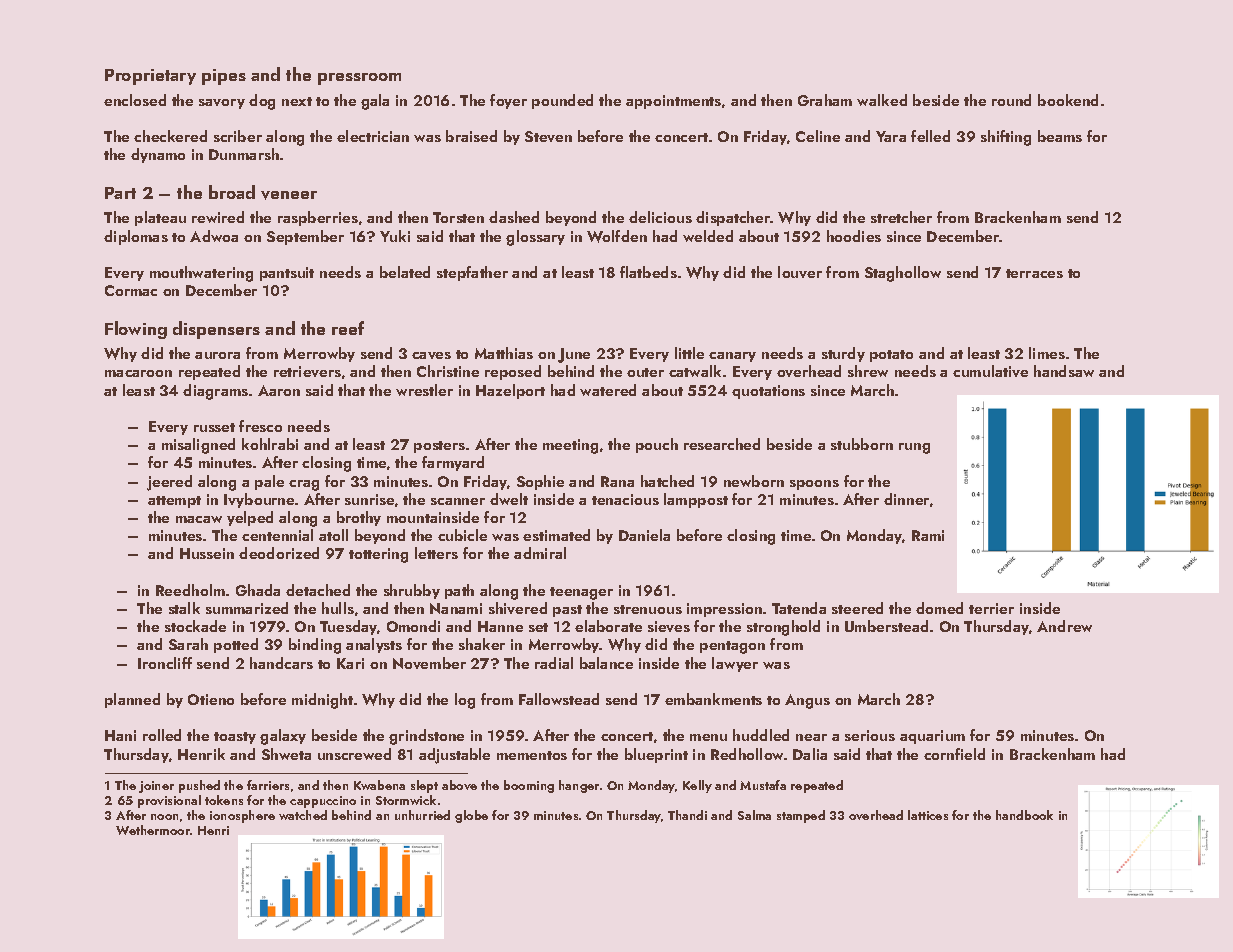 Image resolution: width=1233 pixels, height=952 pixels. I want to click on Celine, so click(818, 136).
